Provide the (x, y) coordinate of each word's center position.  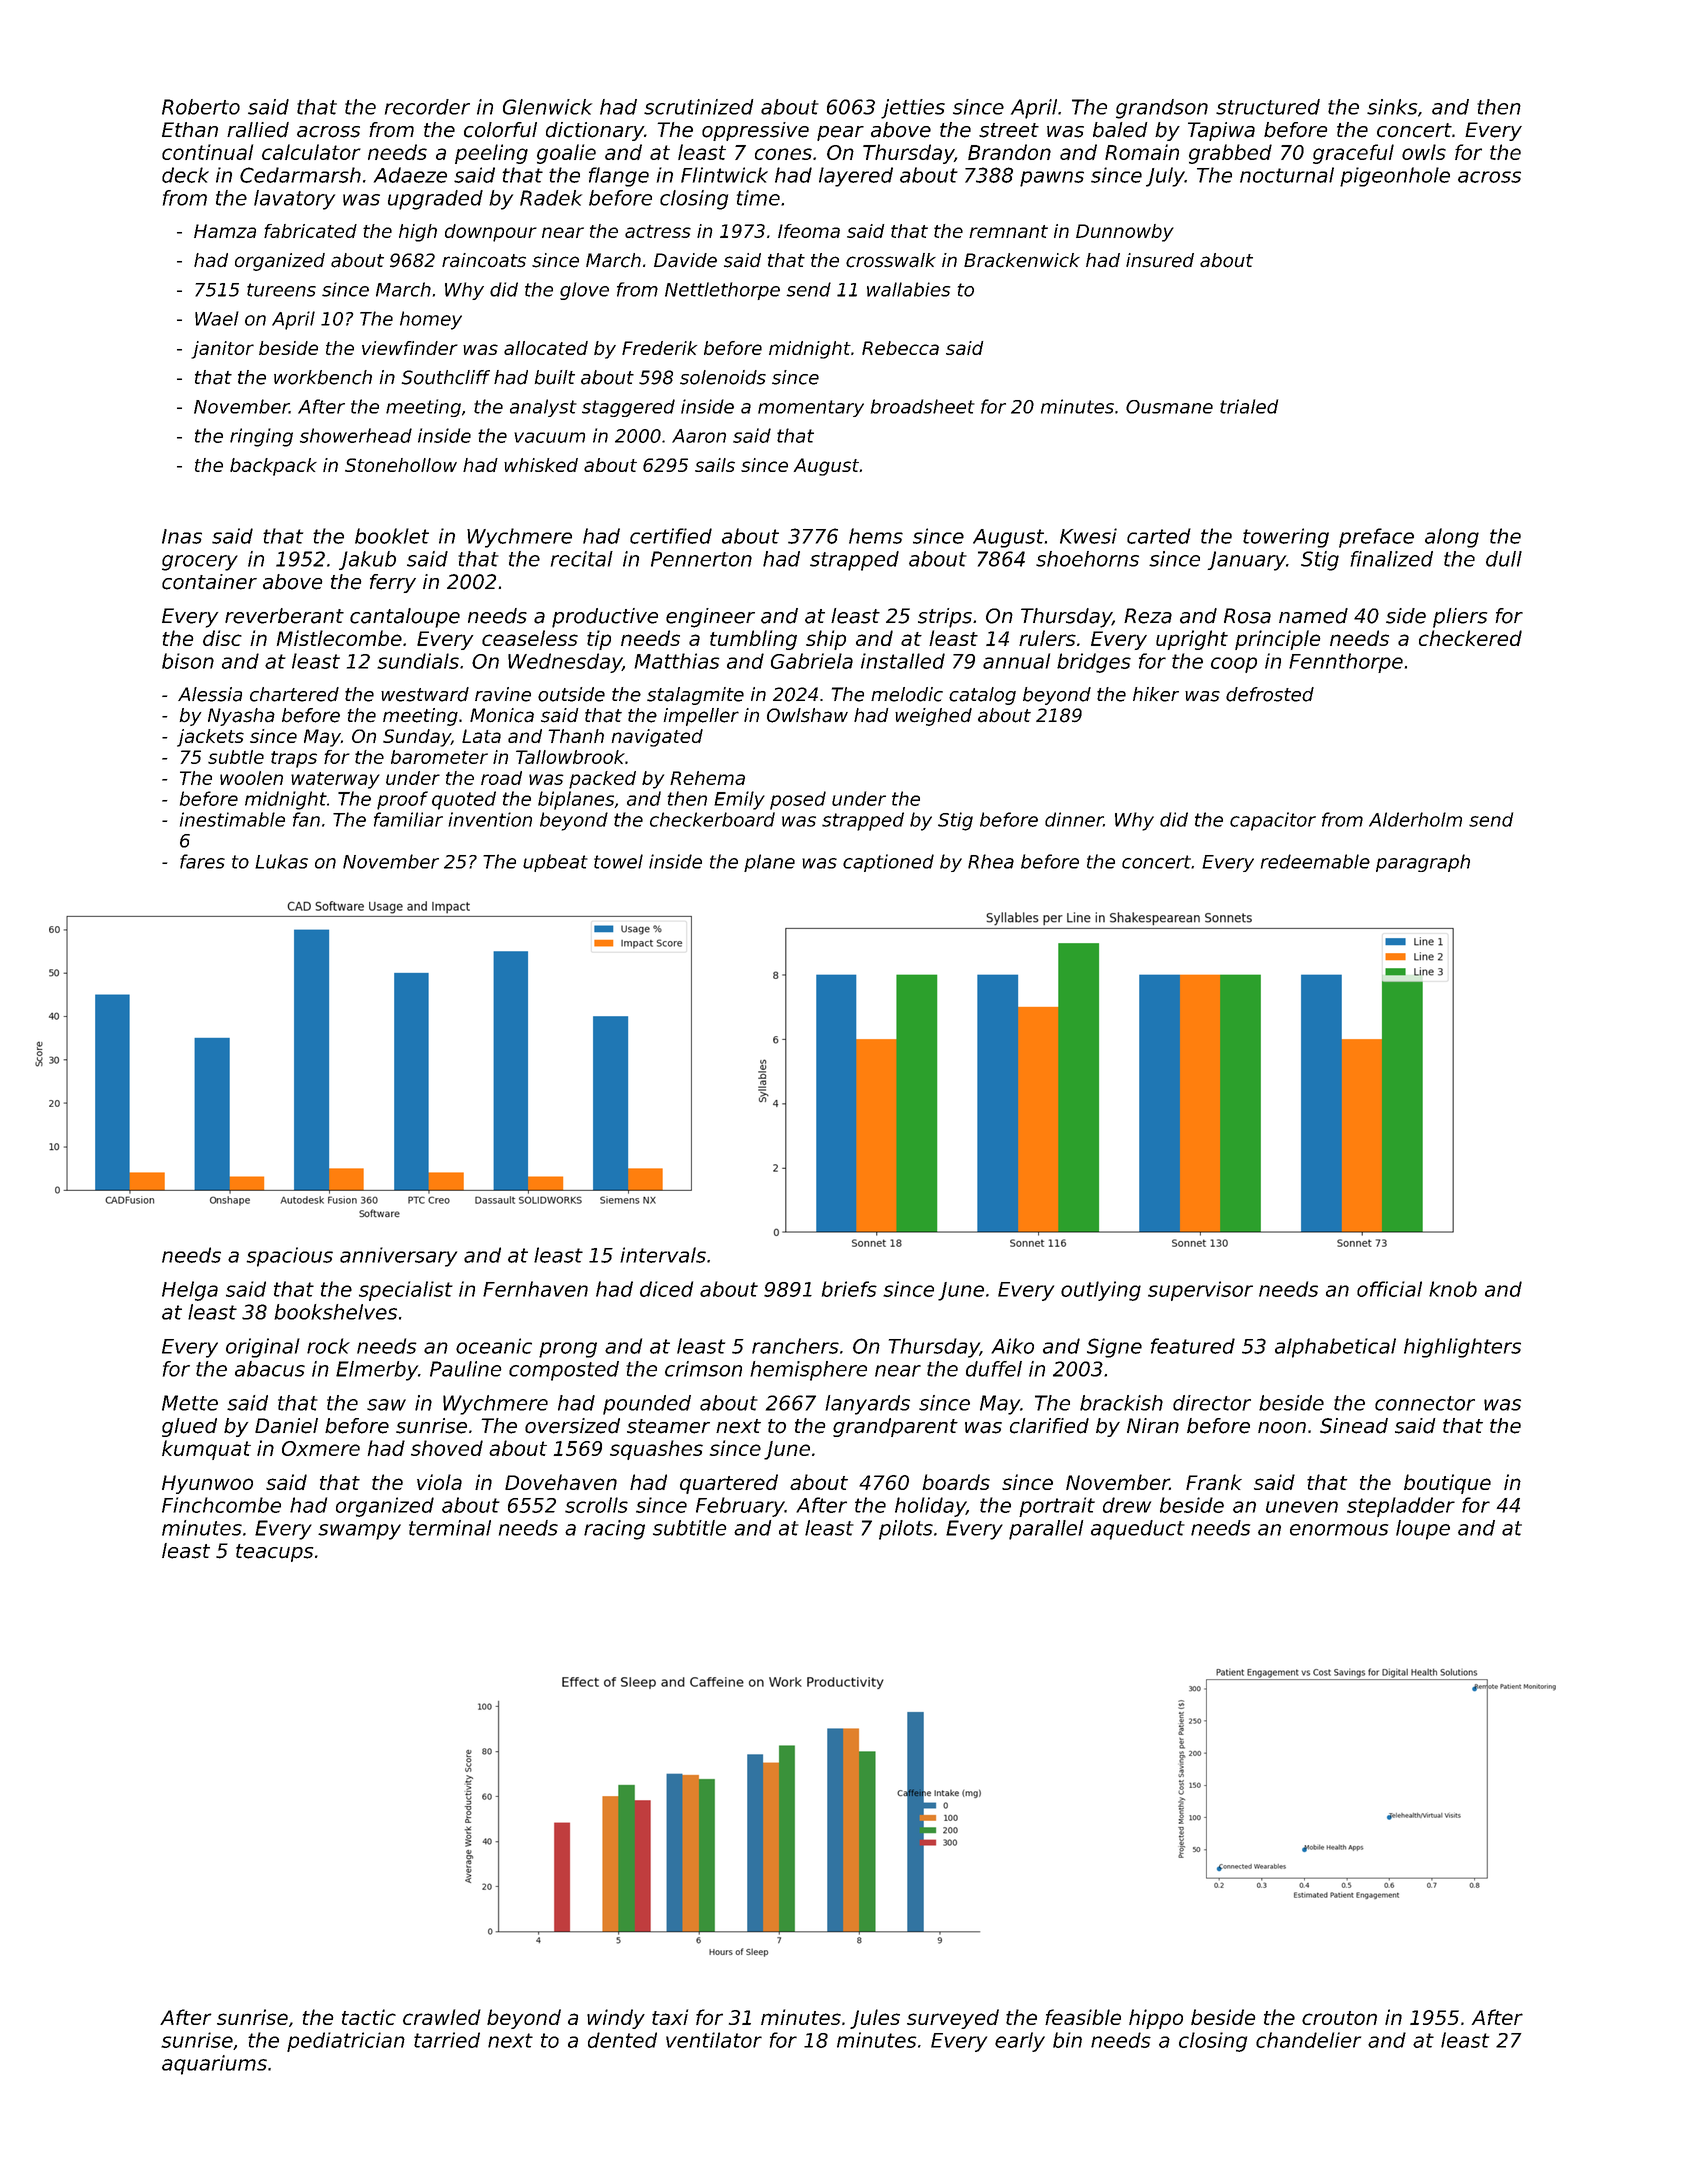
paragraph (1423, 863)
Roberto (201, 107)
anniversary (398, 1257)
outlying (1101, 1291)
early (1020, 2042)
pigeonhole (1395, 177)
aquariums (214, 2065)
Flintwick (724, 175)
